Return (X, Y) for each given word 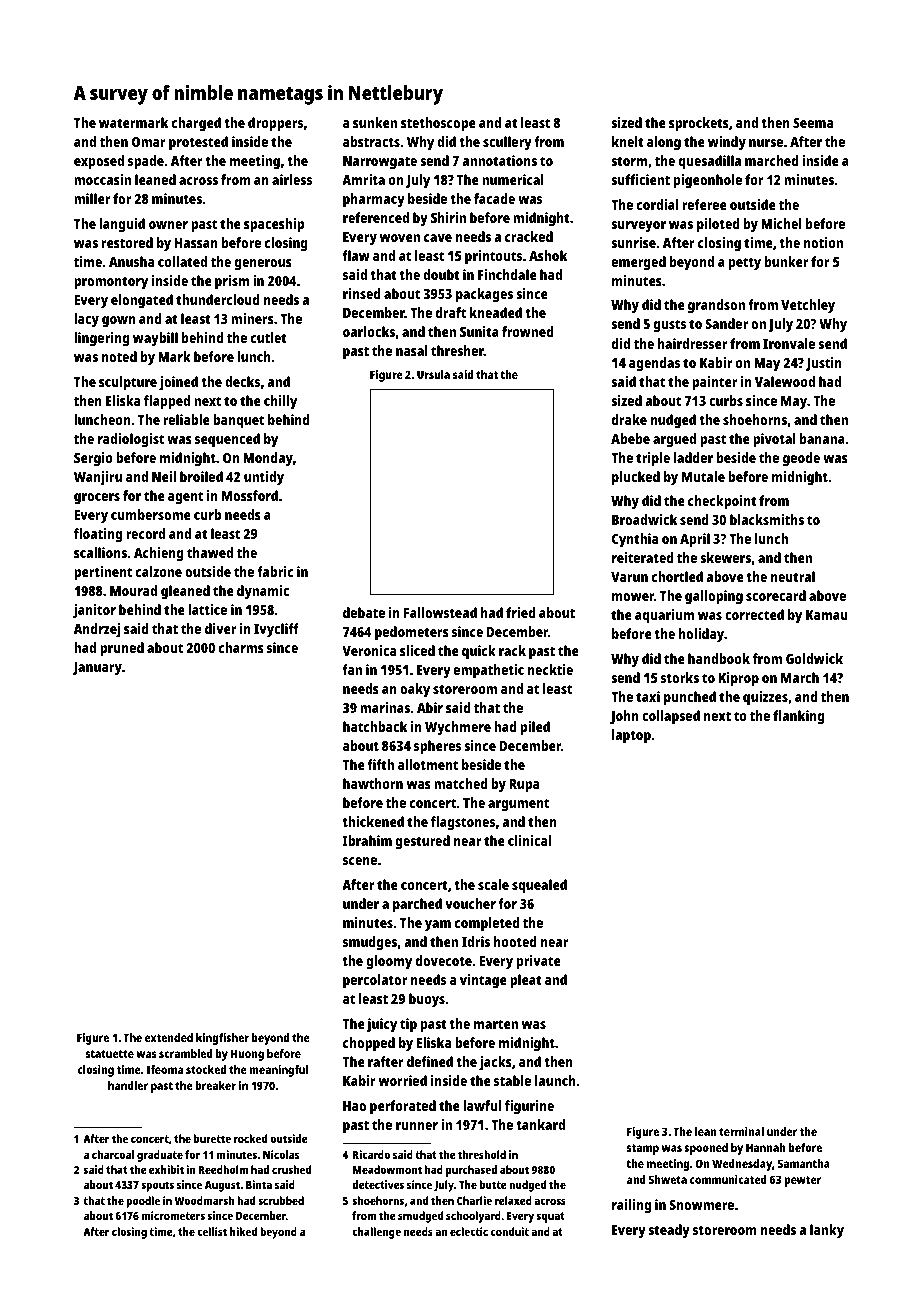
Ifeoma (164, 1069)
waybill (155, 339)
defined (430, 1061)
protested (198, 143)
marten (496, 1024)
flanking (799, 717)
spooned (706, 1149)
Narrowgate (380, 163)
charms (241, 647)
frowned (528, 331)
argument (518, 805)
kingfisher (222, 1039)
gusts (670, 326)
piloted (718, 225)
